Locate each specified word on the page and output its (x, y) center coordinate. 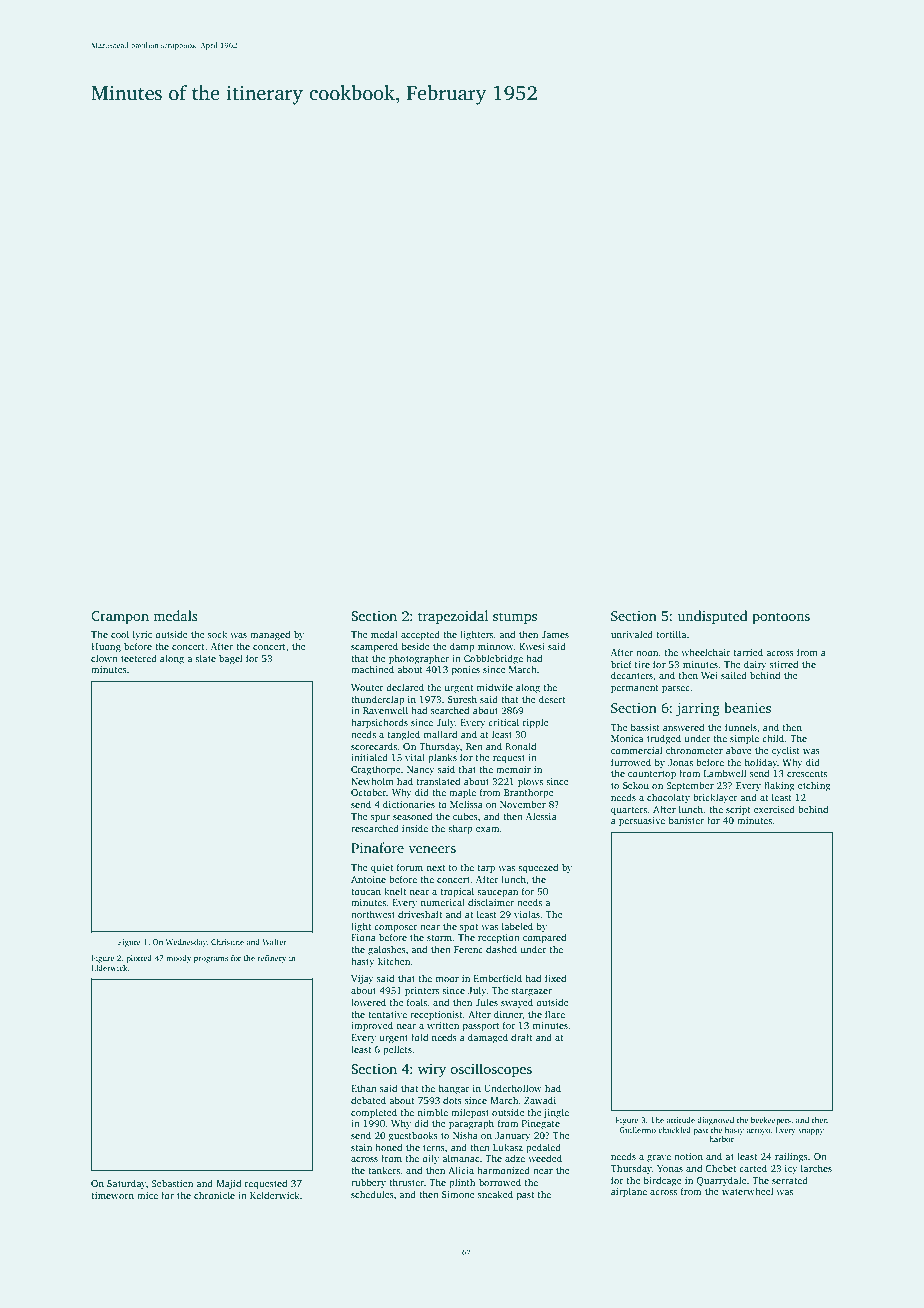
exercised (774, 809)
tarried (748, 652)
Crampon (120, 617)
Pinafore (377, 847)
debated (368, 1100)
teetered (139, 658)
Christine (227, 942)
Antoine (368, 879)
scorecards (374, 746)
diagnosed (715, 1121)
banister (686, 820)
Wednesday (186, 943)
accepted (420, 635)
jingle (556, 1113)
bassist (645, 727)
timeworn (112, 1195)
